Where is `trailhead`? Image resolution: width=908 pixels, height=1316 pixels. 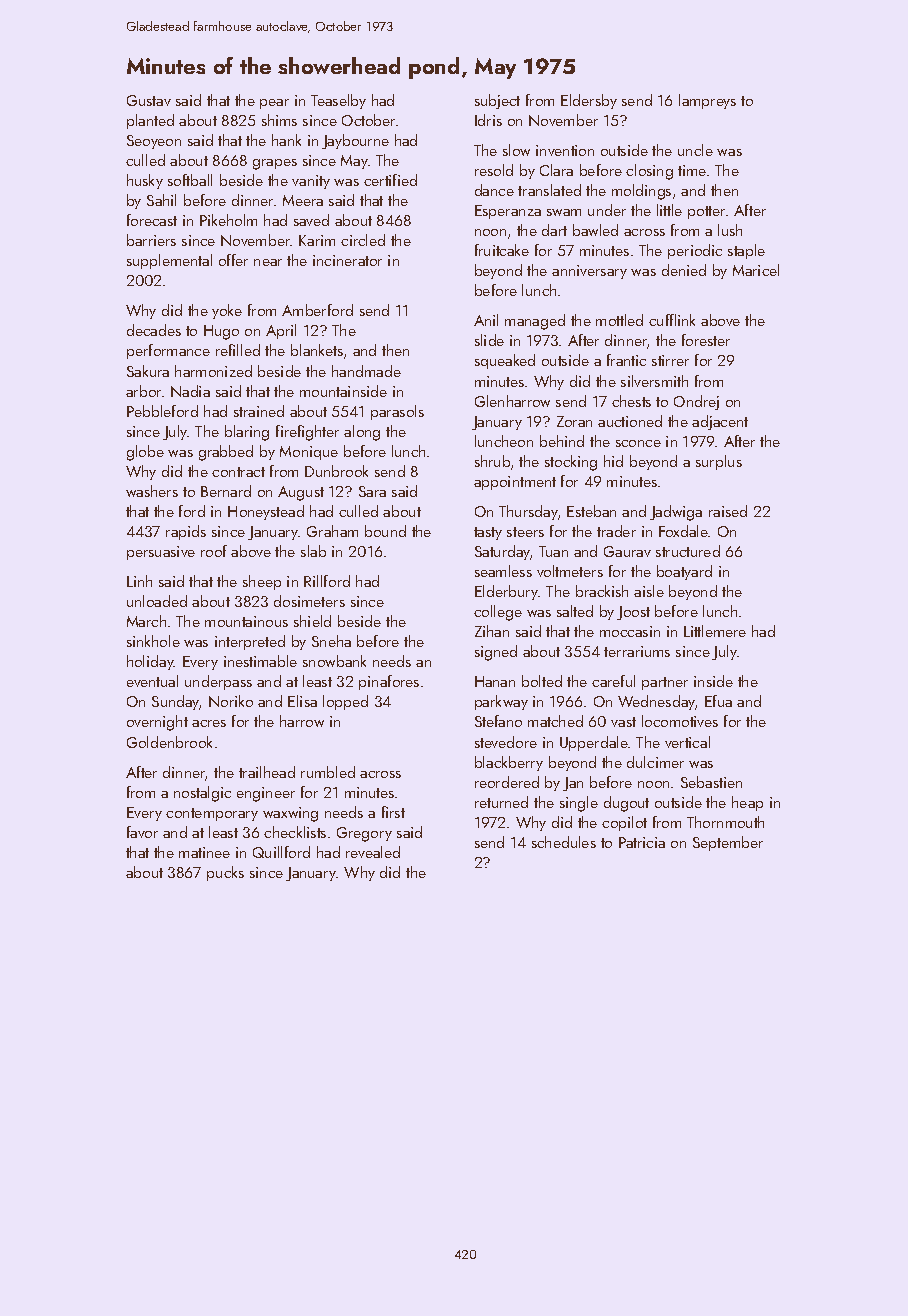 trailhead is located at coordinates (267, 772).
